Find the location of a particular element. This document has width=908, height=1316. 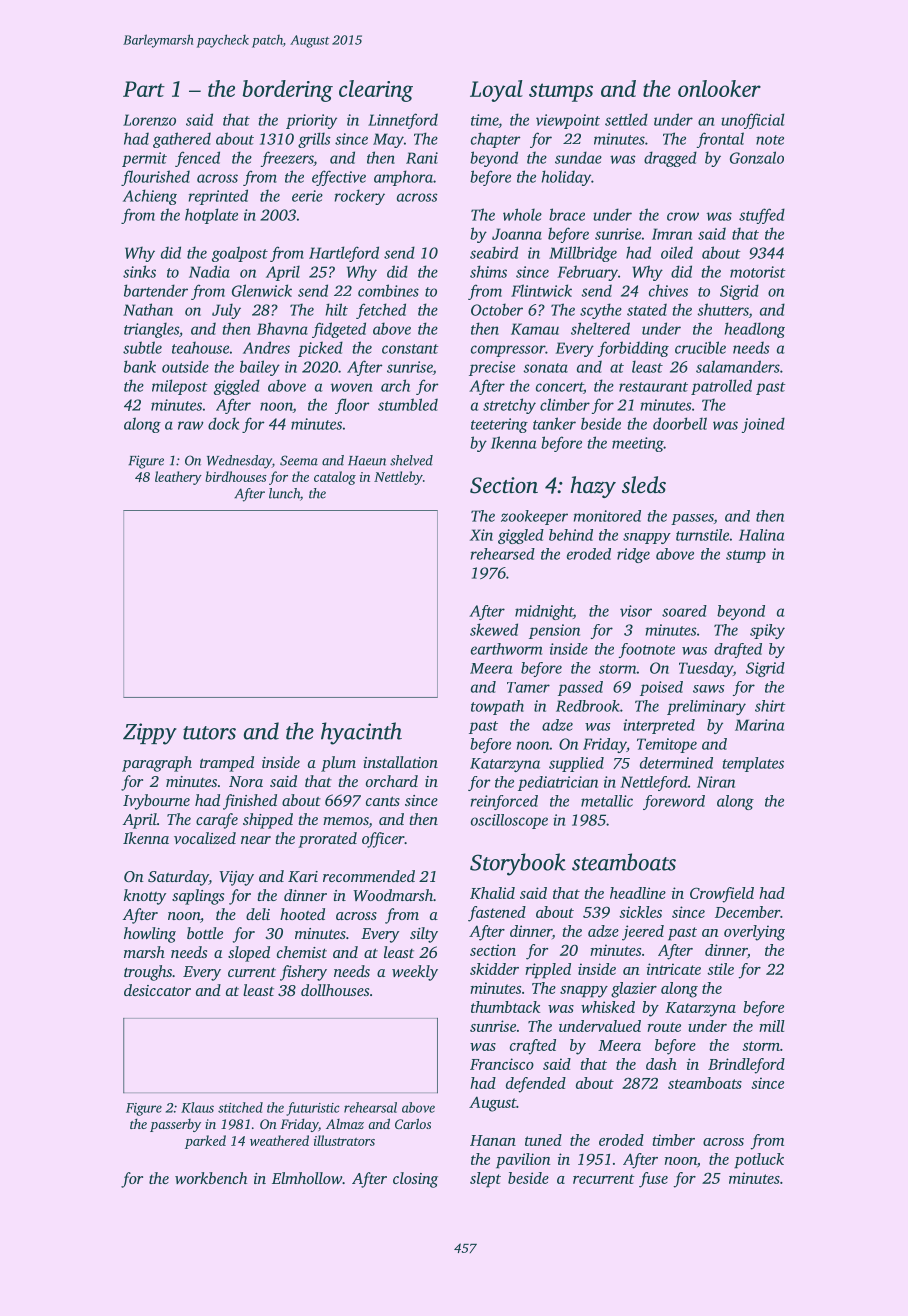

Temitope is located at coordinates (667, 745).
